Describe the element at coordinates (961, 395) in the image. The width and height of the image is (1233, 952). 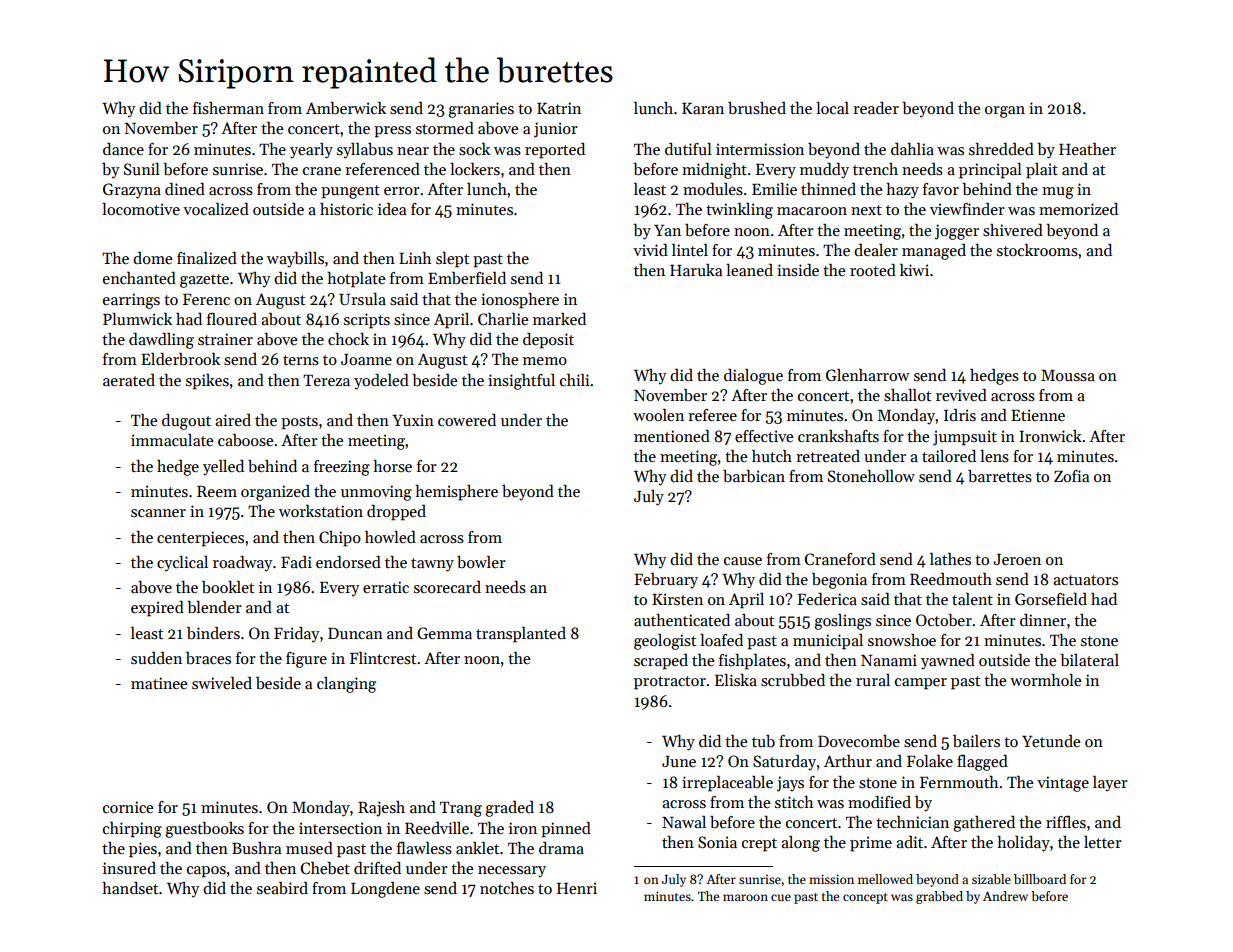
I see `revived` at that location.
